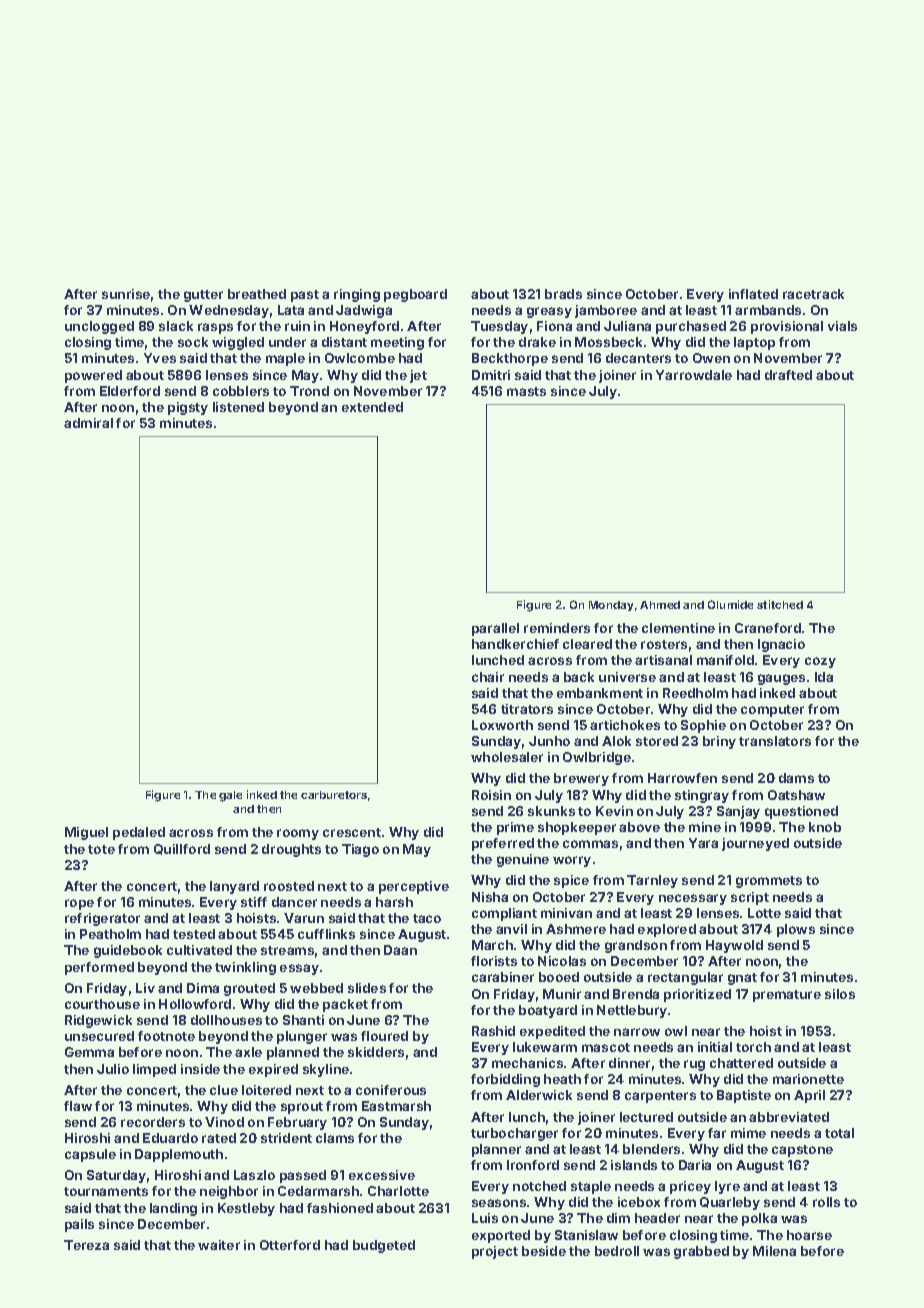 The image size is (924, 1308). I want to click on gale, so click(230, 796).
